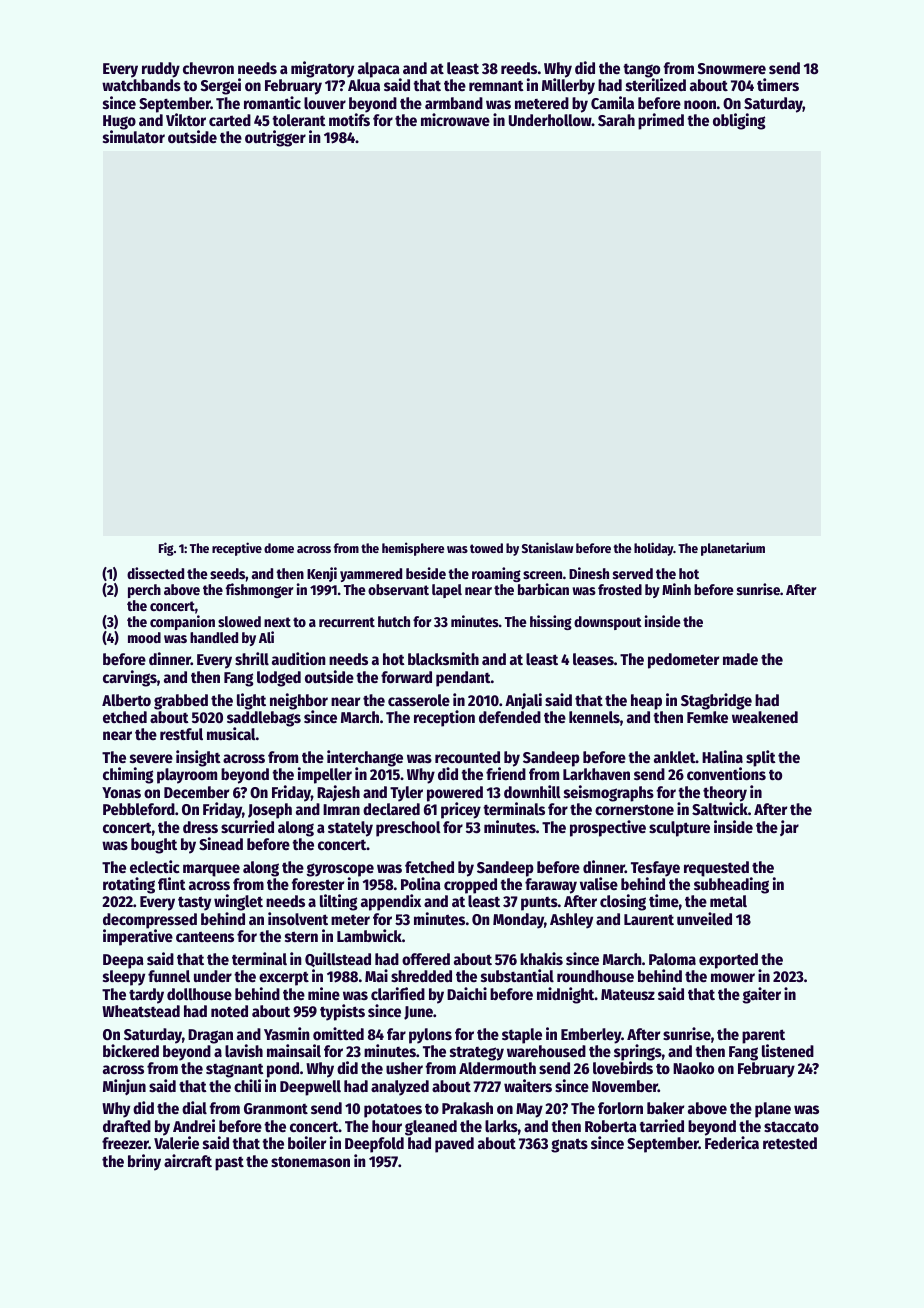 This image has width=924, height=1308. What do you see at coordinates (486, 548) in the image?
I see `towed` at bounding box center [486, 548].
